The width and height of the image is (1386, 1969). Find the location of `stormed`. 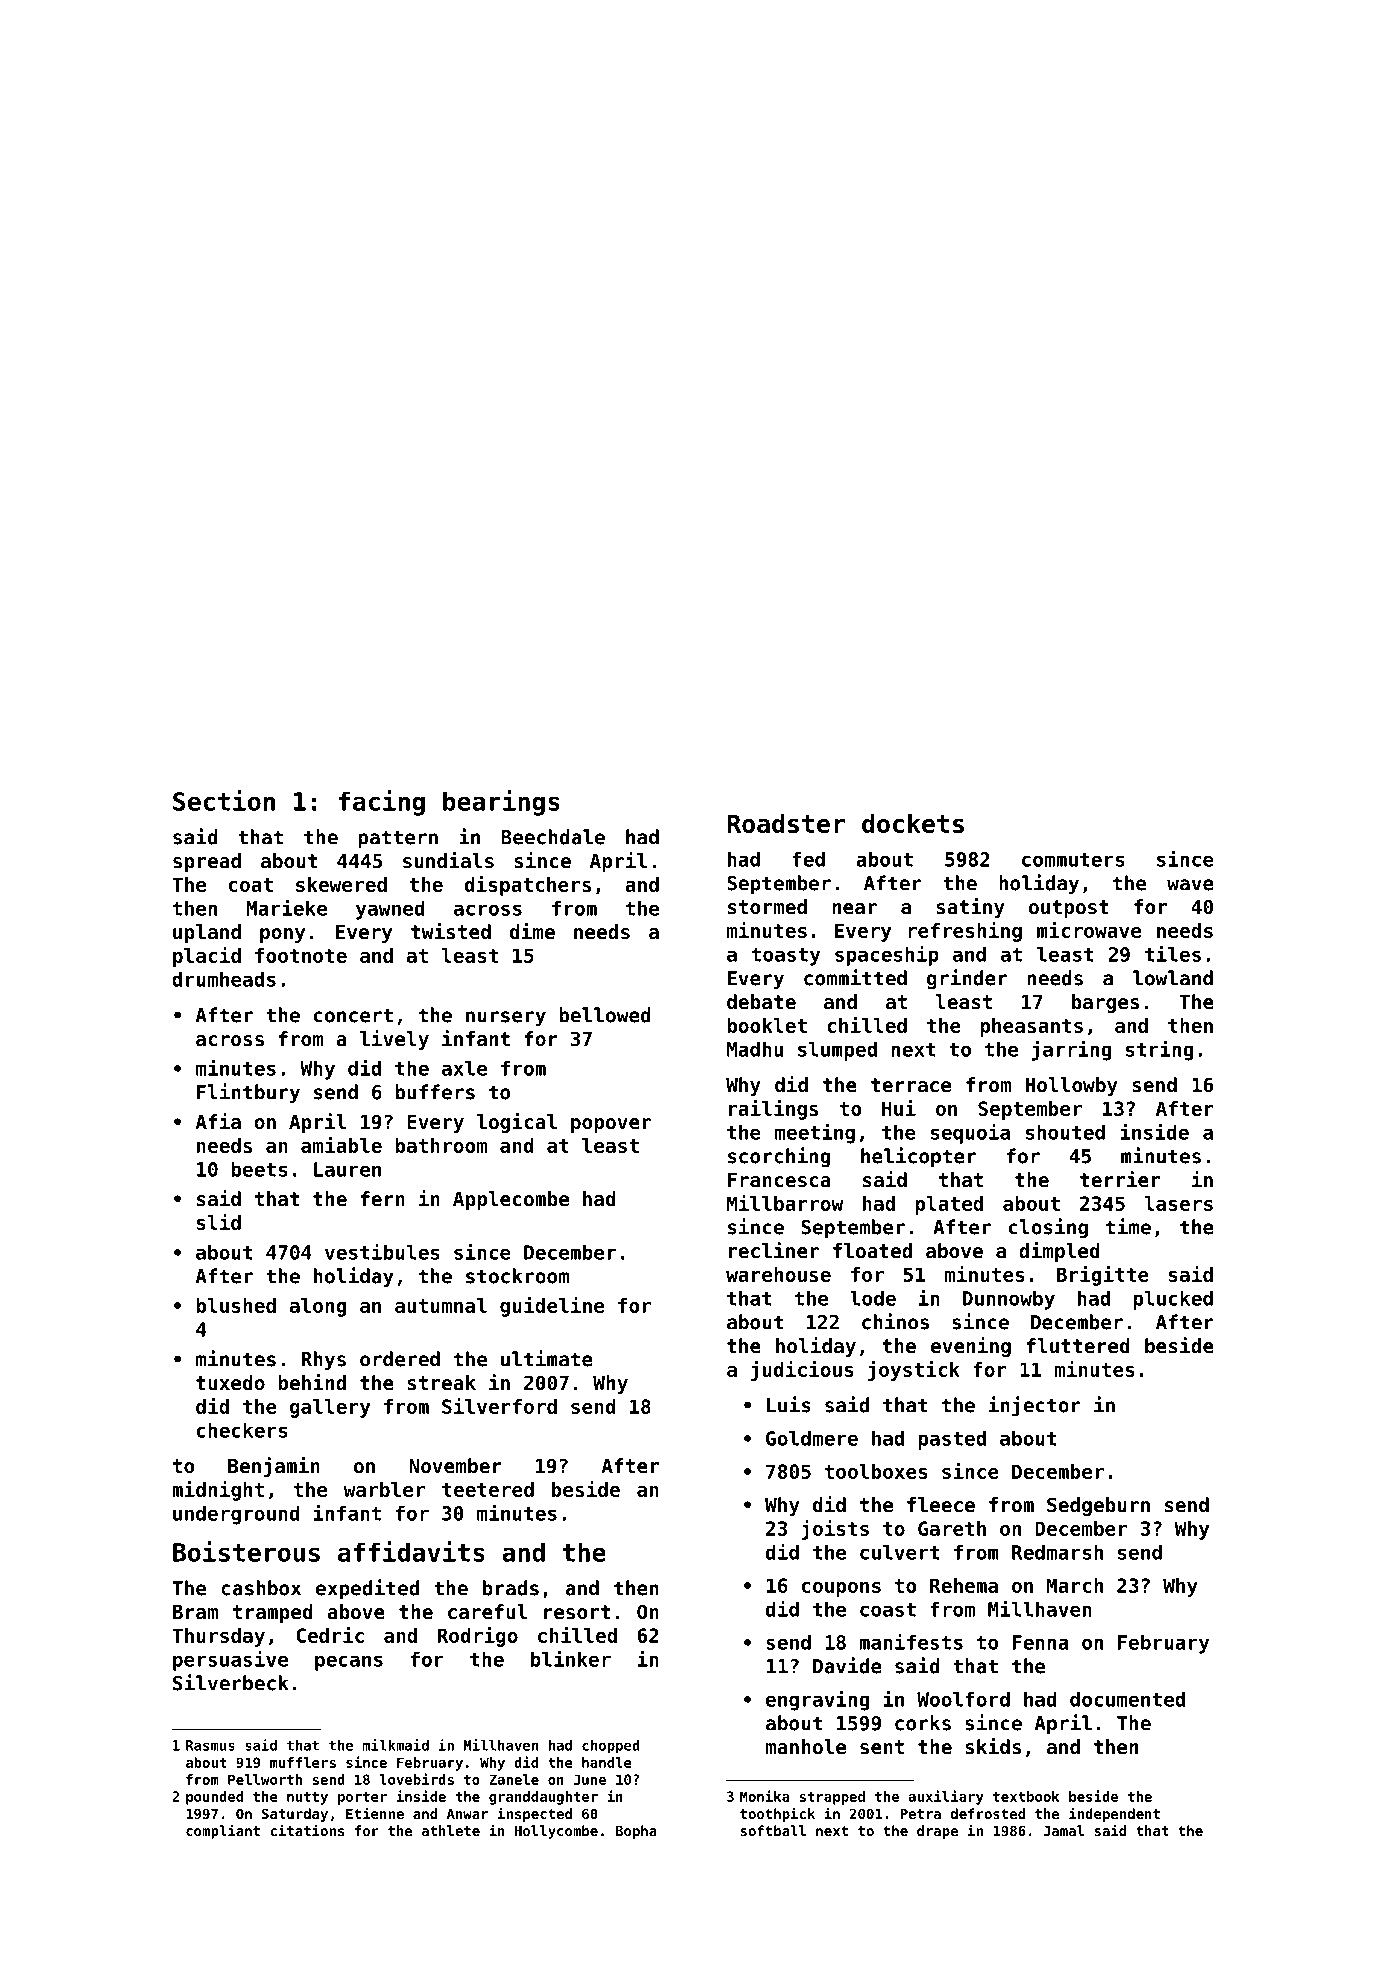

stormed is located at coordinates (767, 907).
